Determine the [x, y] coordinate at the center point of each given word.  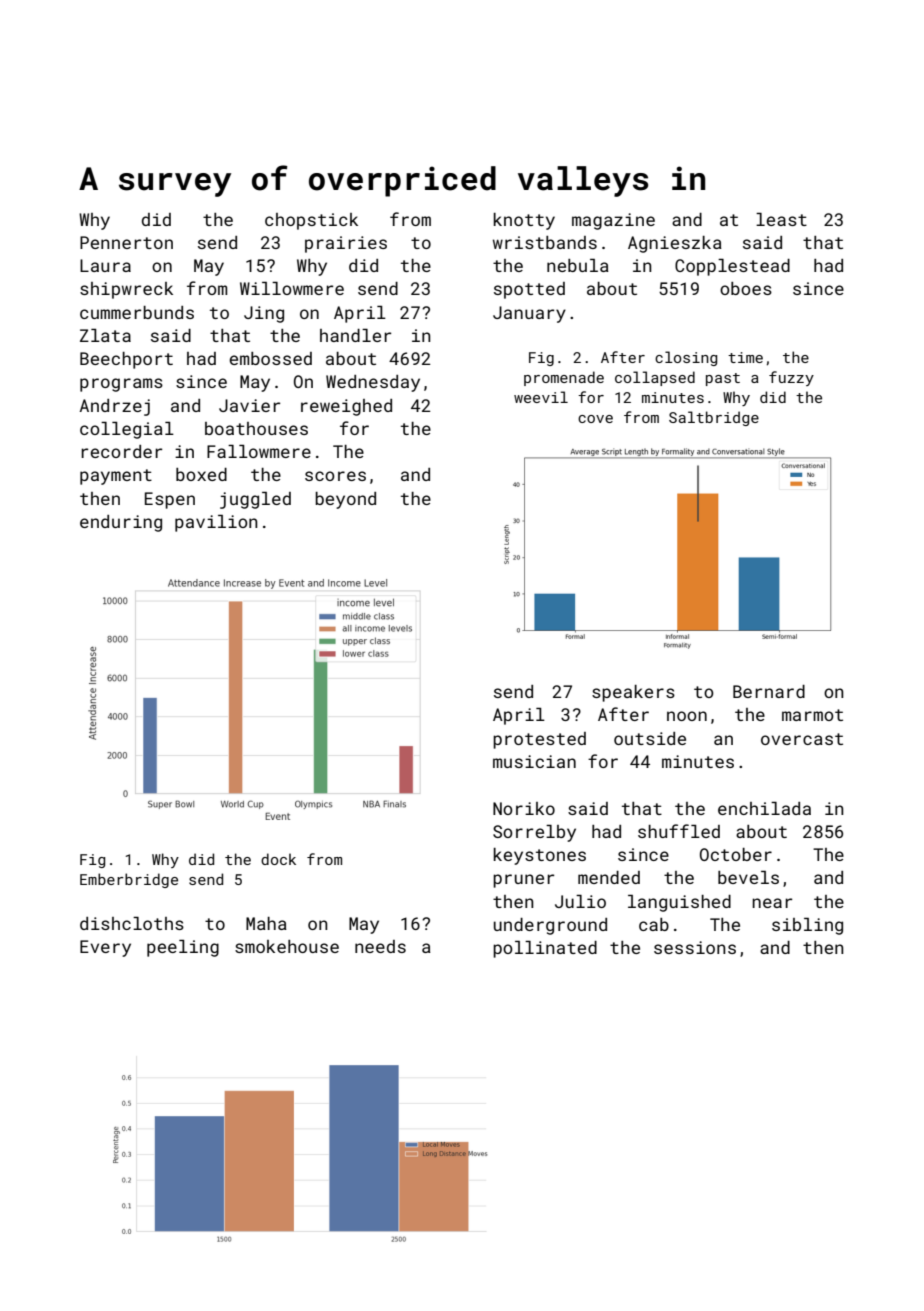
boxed [201, 474]
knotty [524, 221]
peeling [183, 948]
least [781, 219]
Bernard [769, 691]
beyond [345, 500]
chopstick [311, 221]
